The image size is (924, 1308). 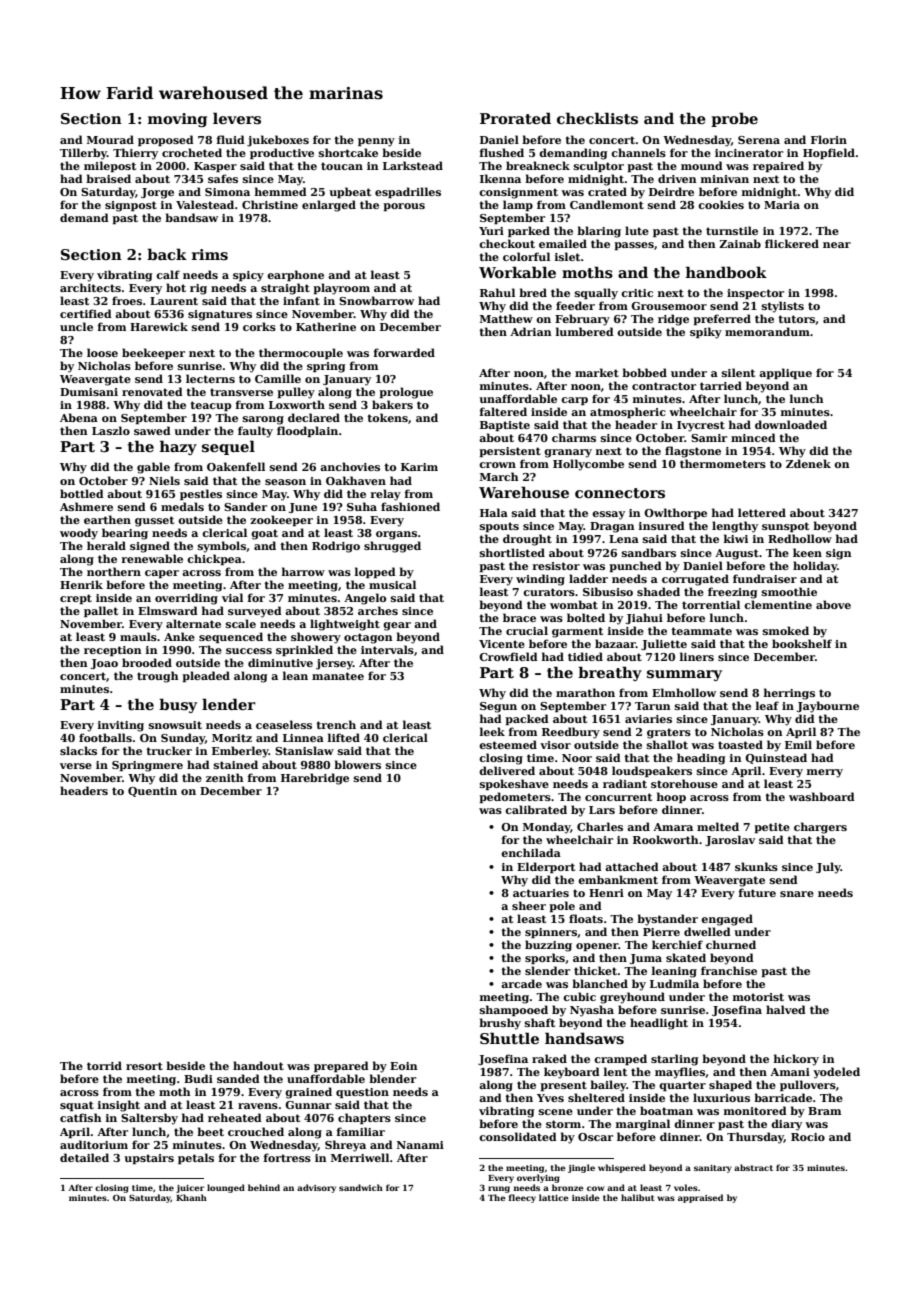 I want to click on torrid, so click(x=104, y=1065).
